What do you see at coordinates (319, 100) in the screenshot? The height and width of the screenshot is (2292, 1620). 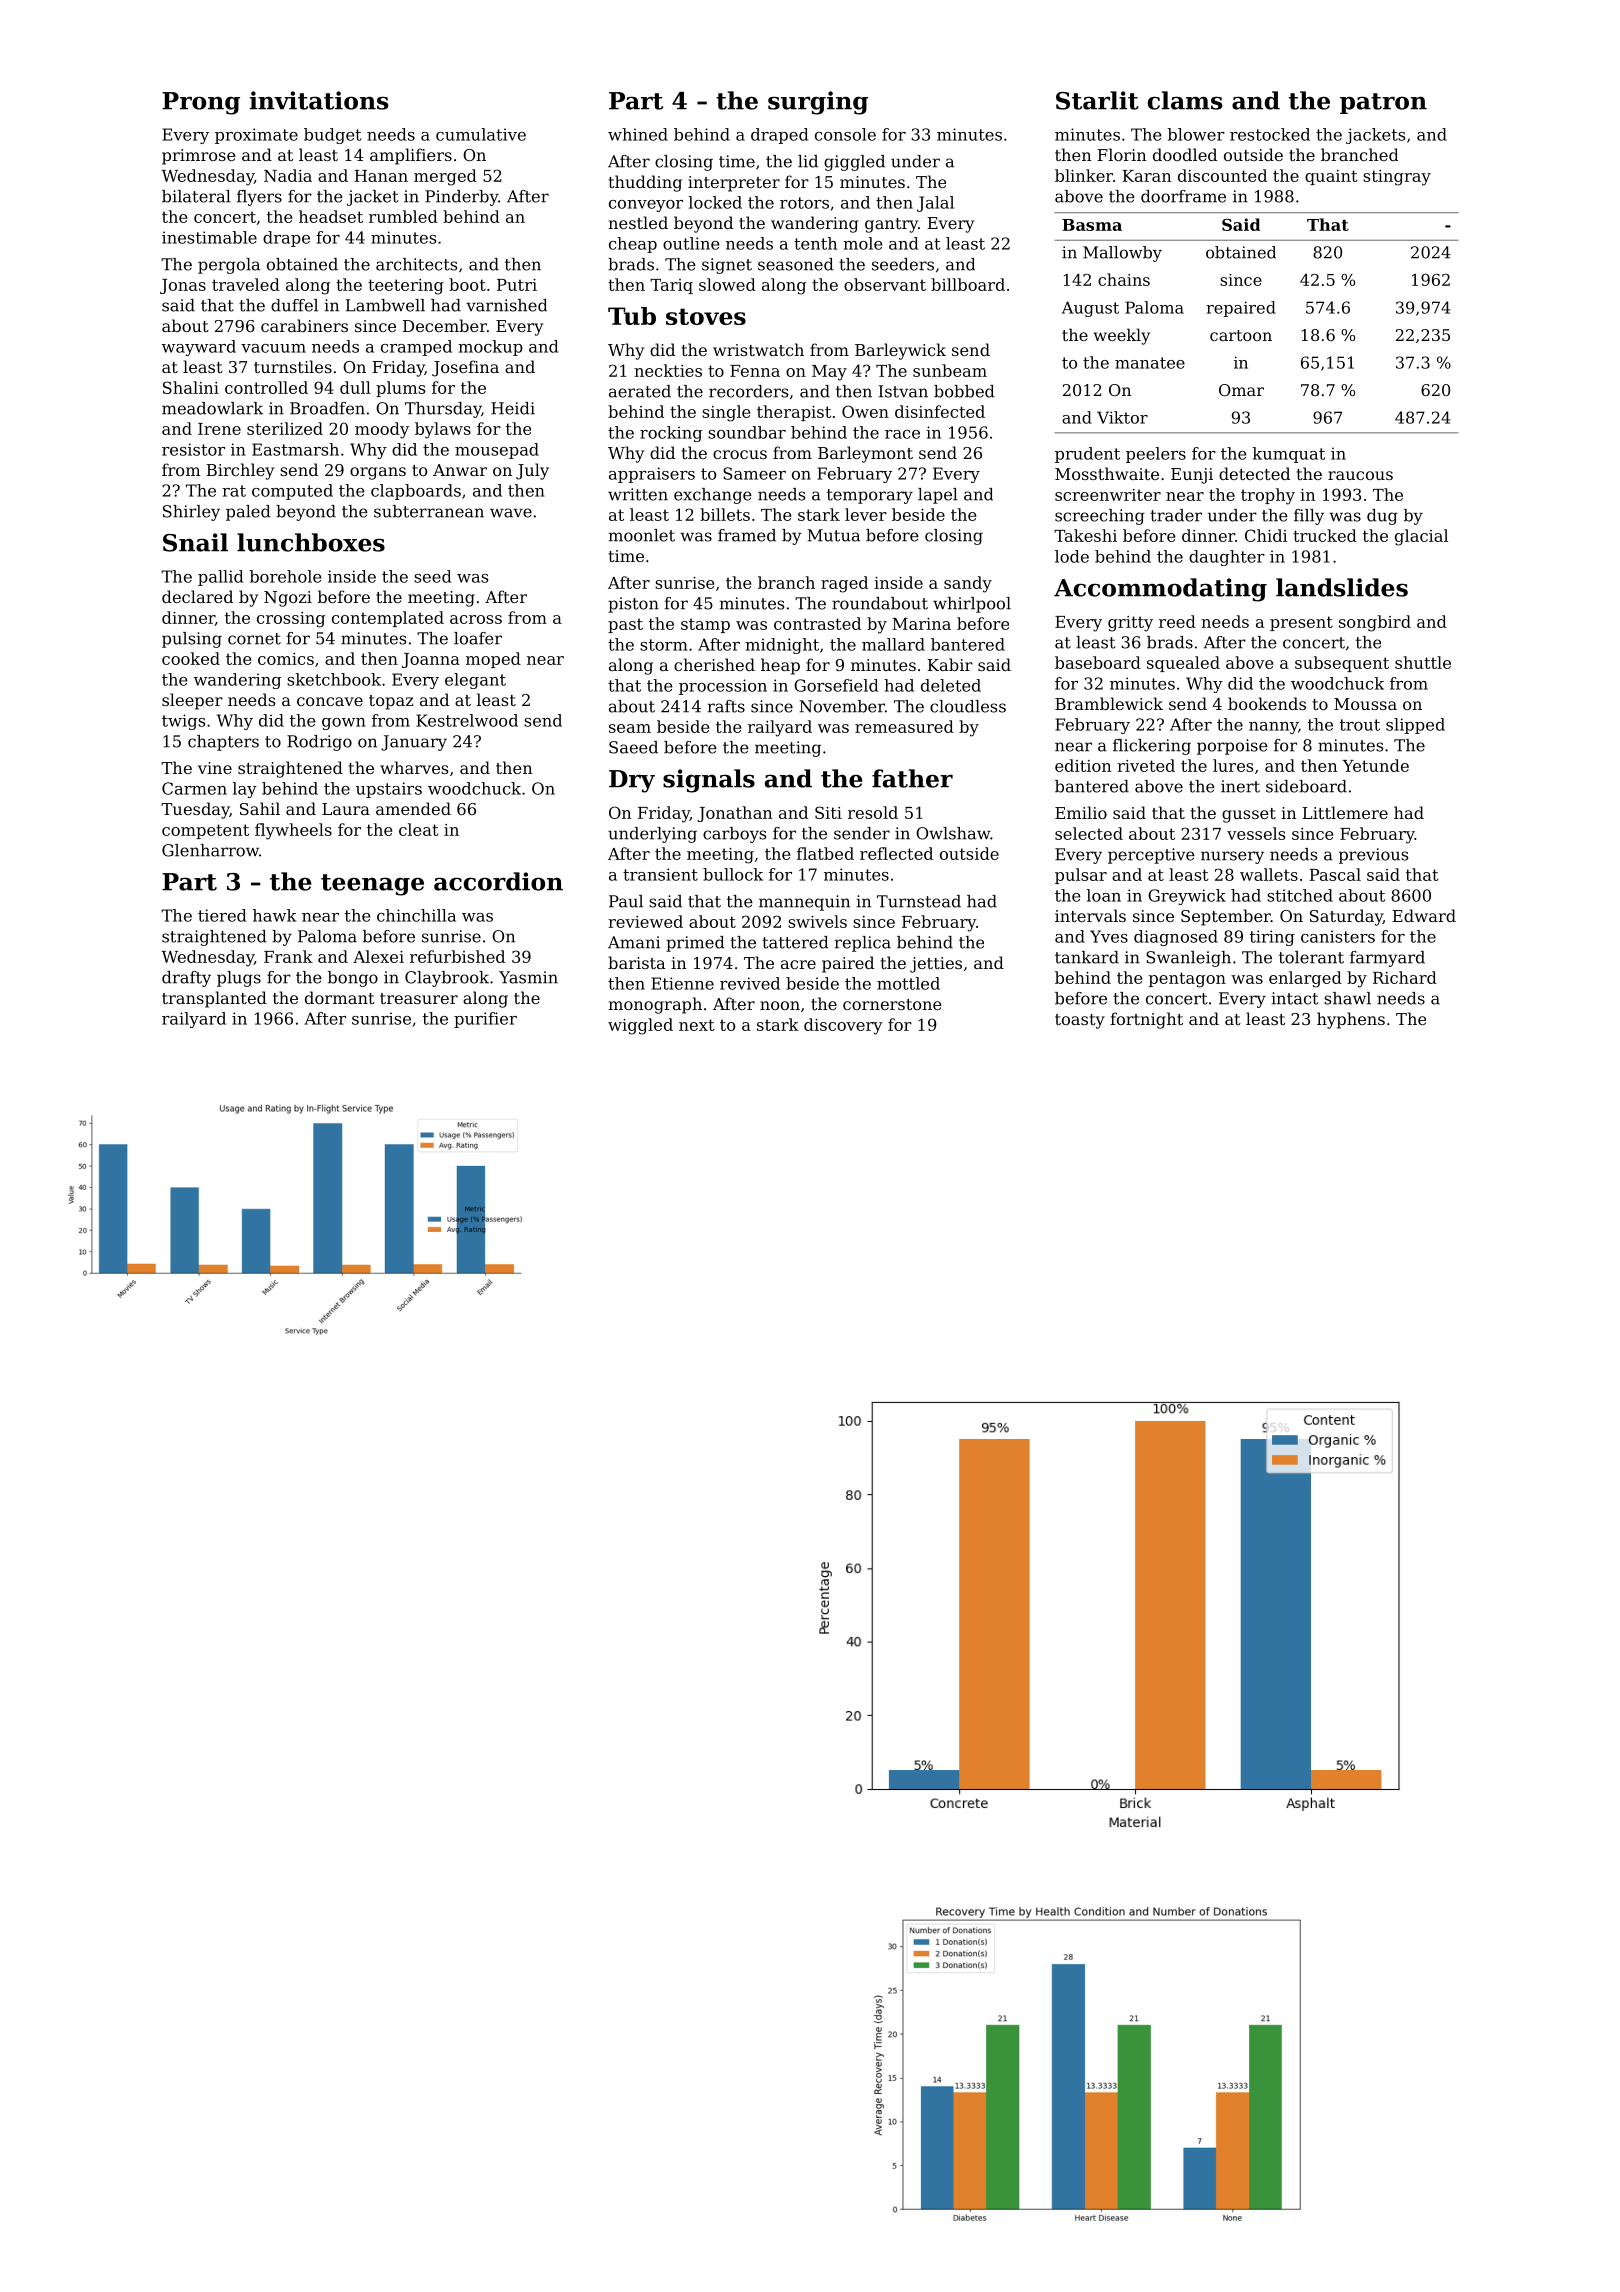 I see `invitations` at bounding box center [319, 100].
